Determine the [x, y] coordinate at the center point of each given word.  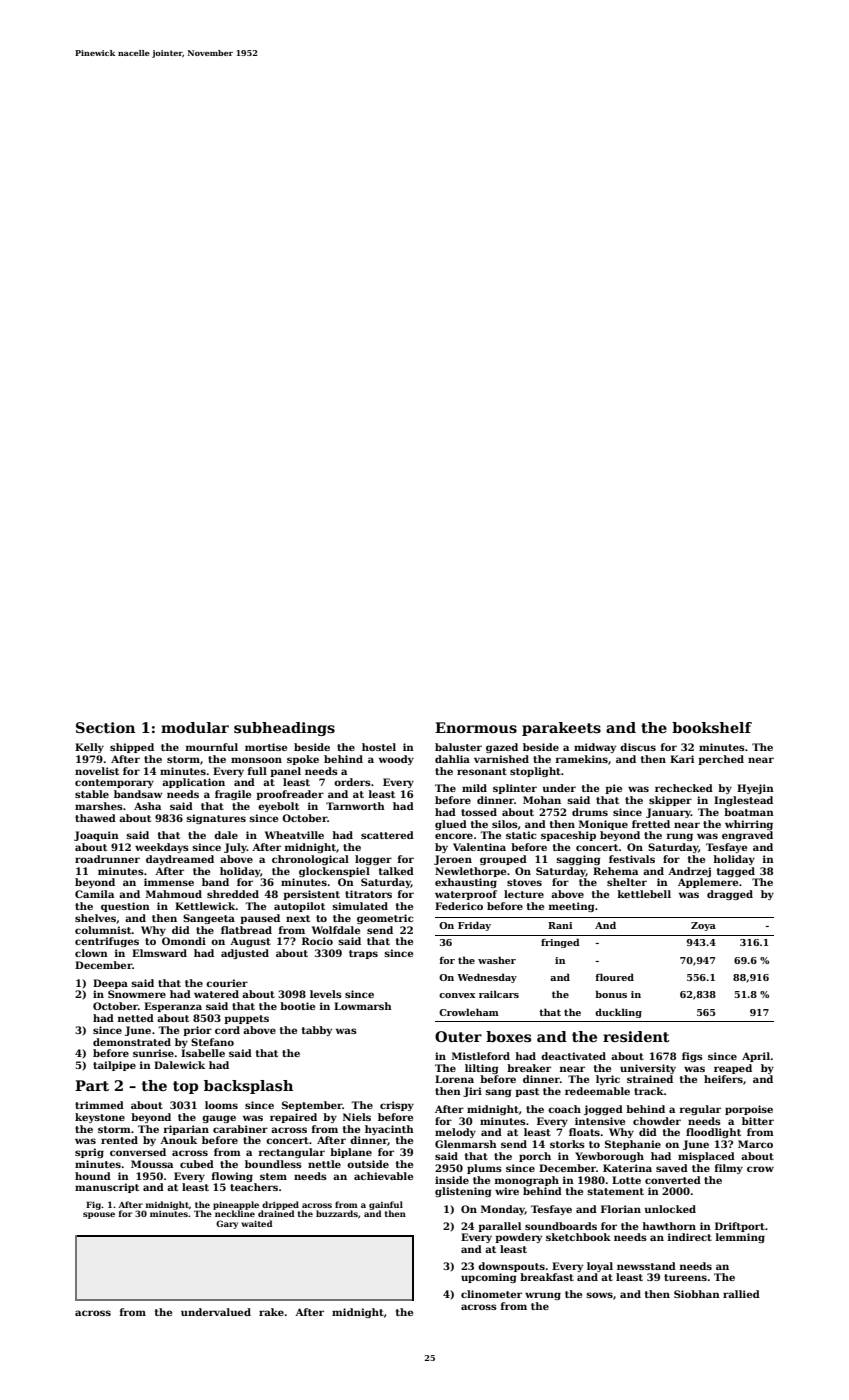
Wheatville [294, 835]
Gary [227, 1224]
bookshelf [712, 727]
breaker [529, 1068]
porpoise [749, 1110]
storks [567, 1144]
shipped [132, 748]
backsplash [248, 1087]
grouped [503, 860]
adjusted [245, 954]
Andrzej [689, 872]
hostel [379, 747]
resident [636, 1036]
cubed [197, 1164]
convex [457, 995]
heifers [723, 1079]
